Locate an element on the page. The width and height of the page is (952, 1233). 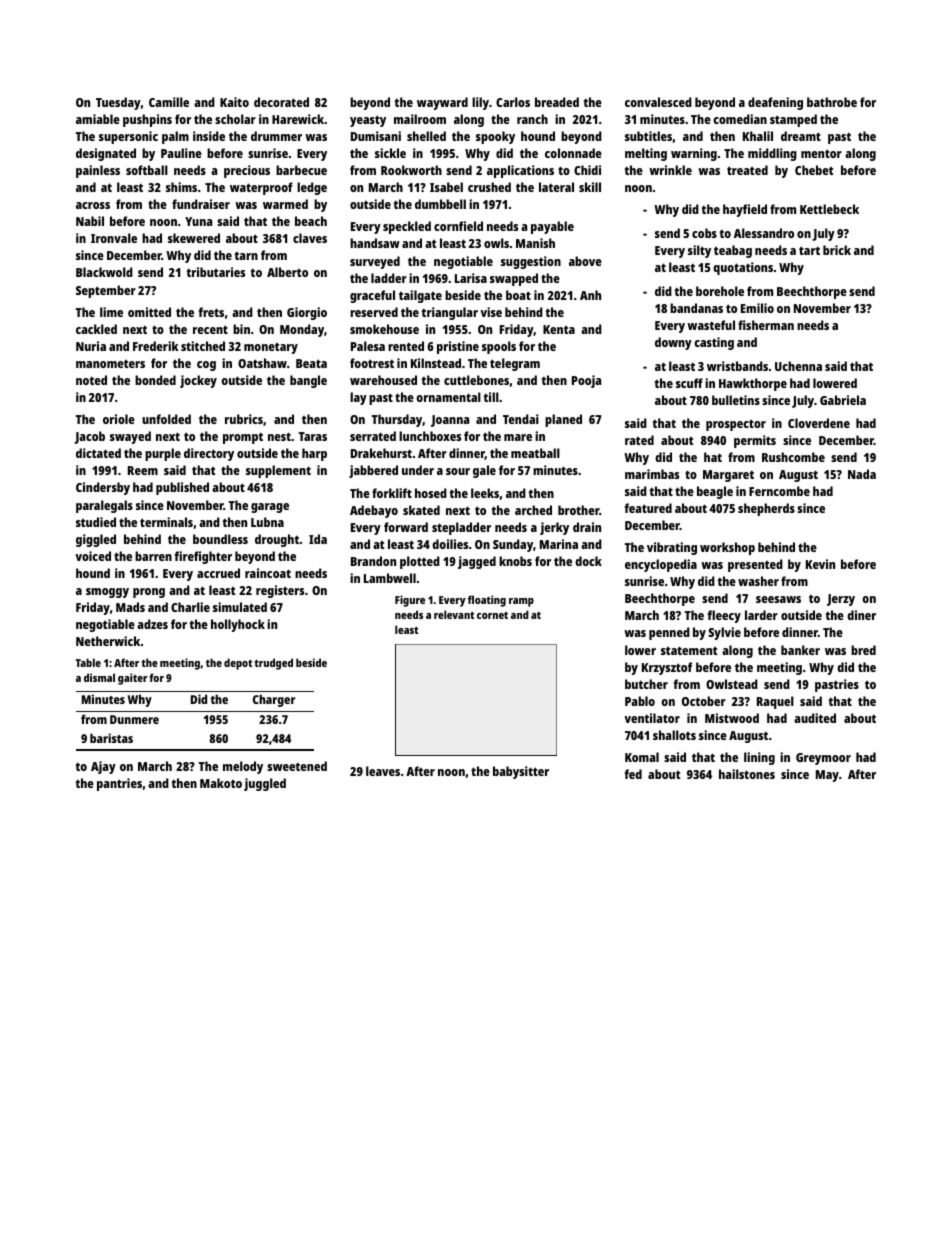
bred is located at coordinates (863, 650).
